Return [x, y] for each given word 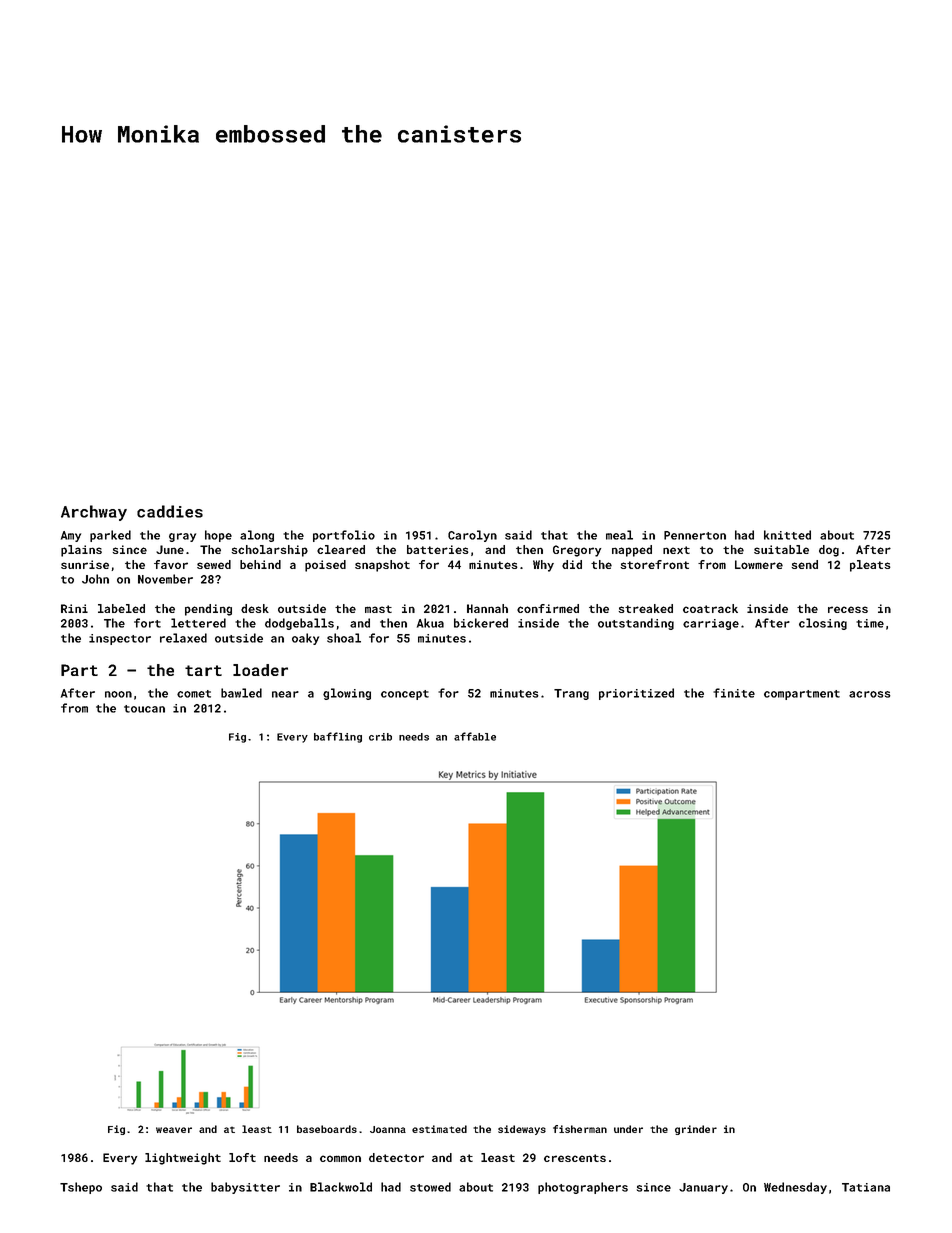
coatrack [710, 608]
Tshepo [81, 1188]
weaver [174, 1130]
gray [182, 537]
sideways [522, 1130]
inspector [120, 639]
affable [475, 736]
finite [734, 693]
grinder [696, 1130]
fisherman [580, 1129]
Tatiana [866, 1187]
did [572, 564]
